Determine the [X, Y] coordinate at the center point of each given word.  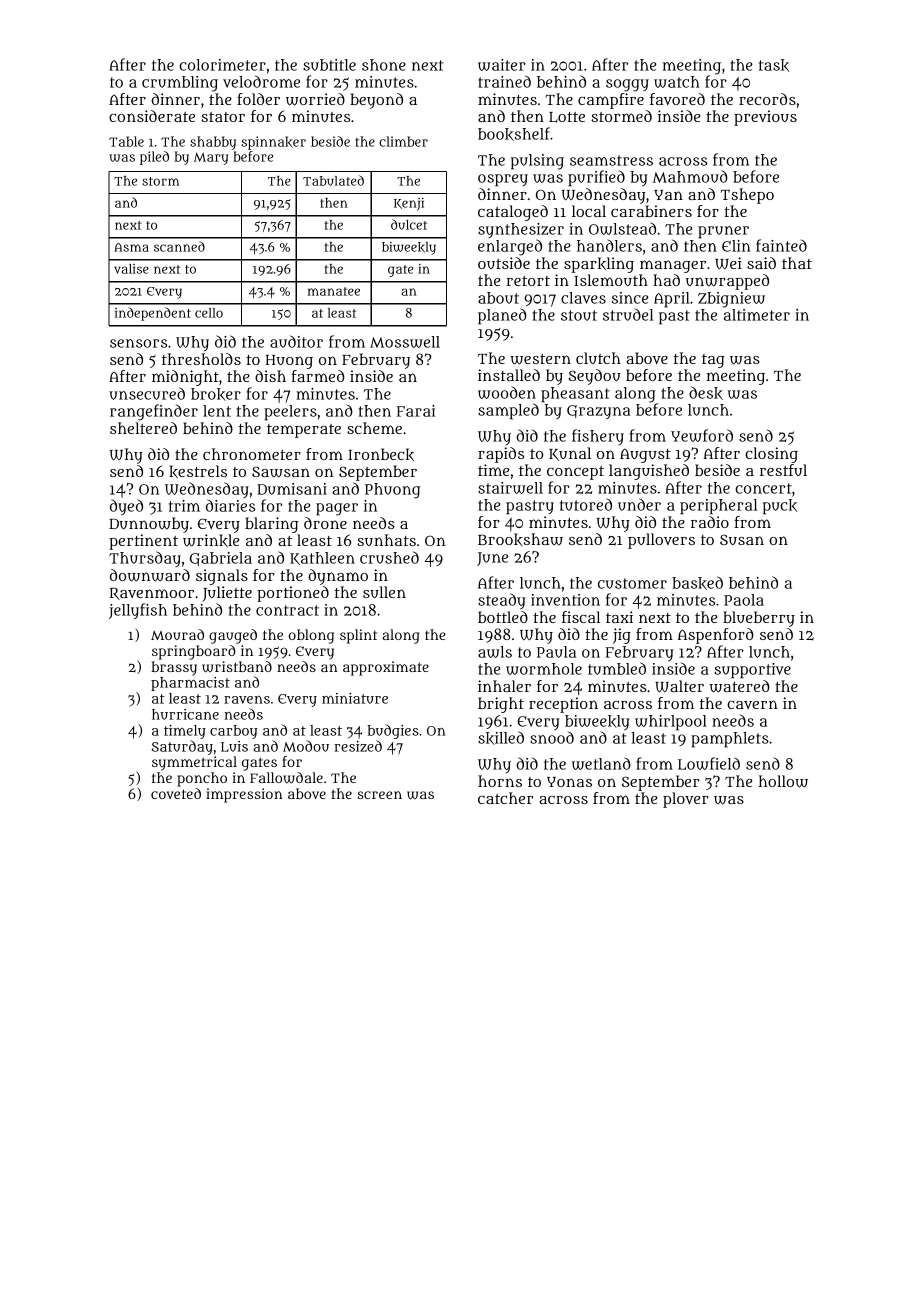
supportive [752, 671]
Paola [744, 600]
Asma [131, 247]
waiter [502, 65]
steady [502, 601]
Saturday [182, 747]
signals [222, 577]
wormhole [544, 669]
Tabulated [333, 180]
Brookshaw [520, 539]
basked [697, 583]
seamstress [611, 160]
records [767, 99]
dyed [126, 507]
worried [315, 99]
